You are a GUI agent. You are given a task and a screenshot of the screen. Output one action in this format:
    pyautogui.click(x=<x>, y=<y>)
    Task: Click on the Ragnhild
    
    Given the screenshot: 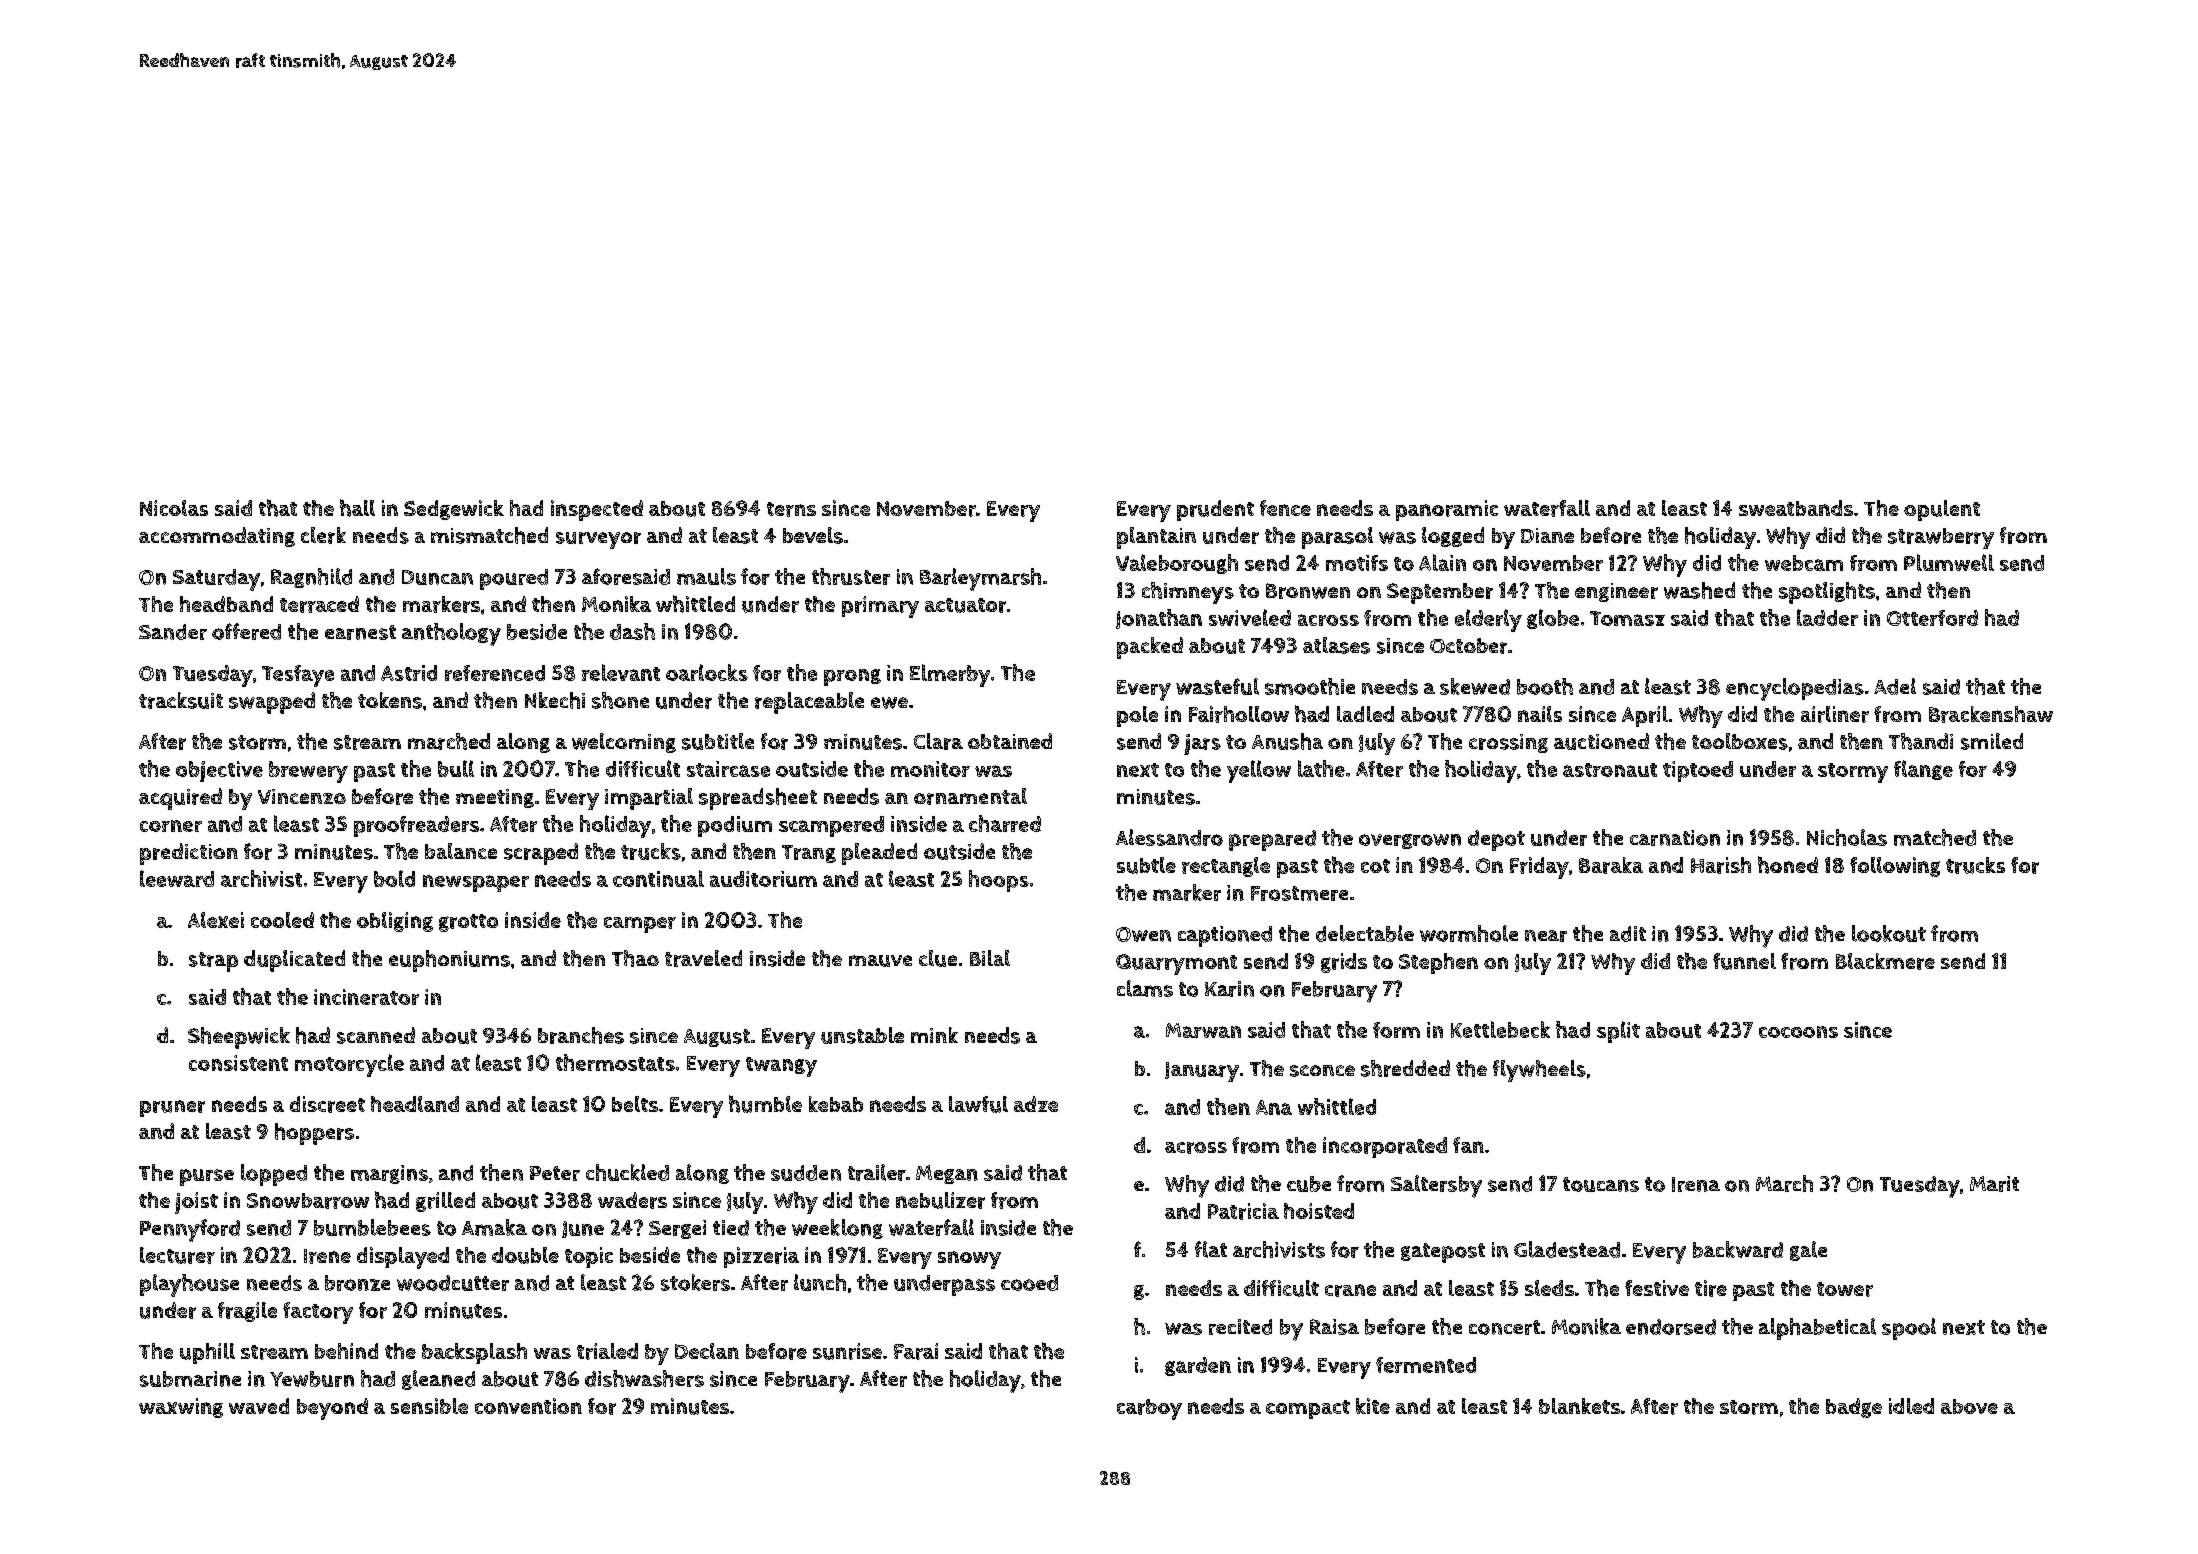 What is the action you would take?
    pyautogui.click(x=311, y=578)
